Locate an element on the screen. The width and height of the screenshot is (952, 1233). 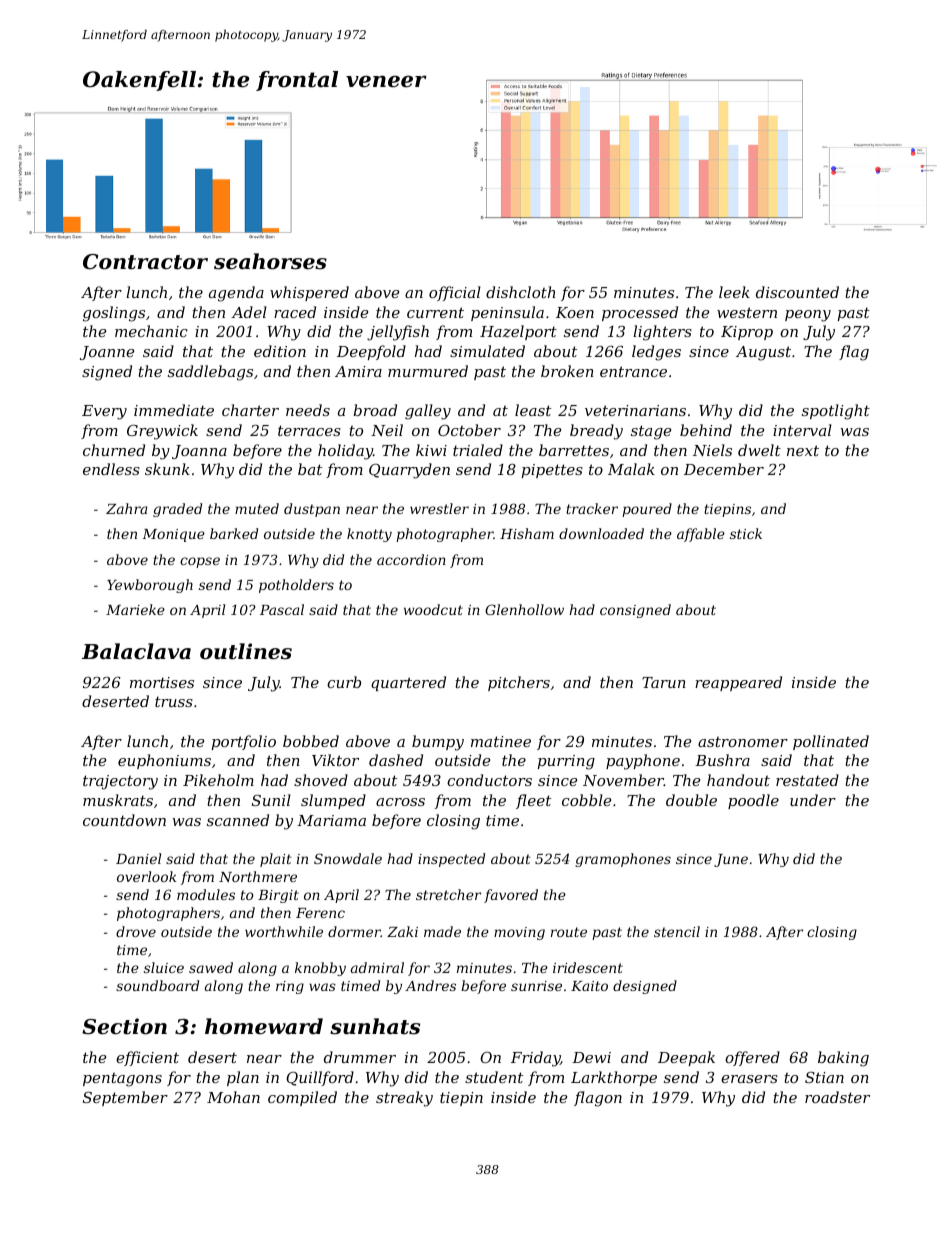
dishcloth is located at coordinates (520, 292).
